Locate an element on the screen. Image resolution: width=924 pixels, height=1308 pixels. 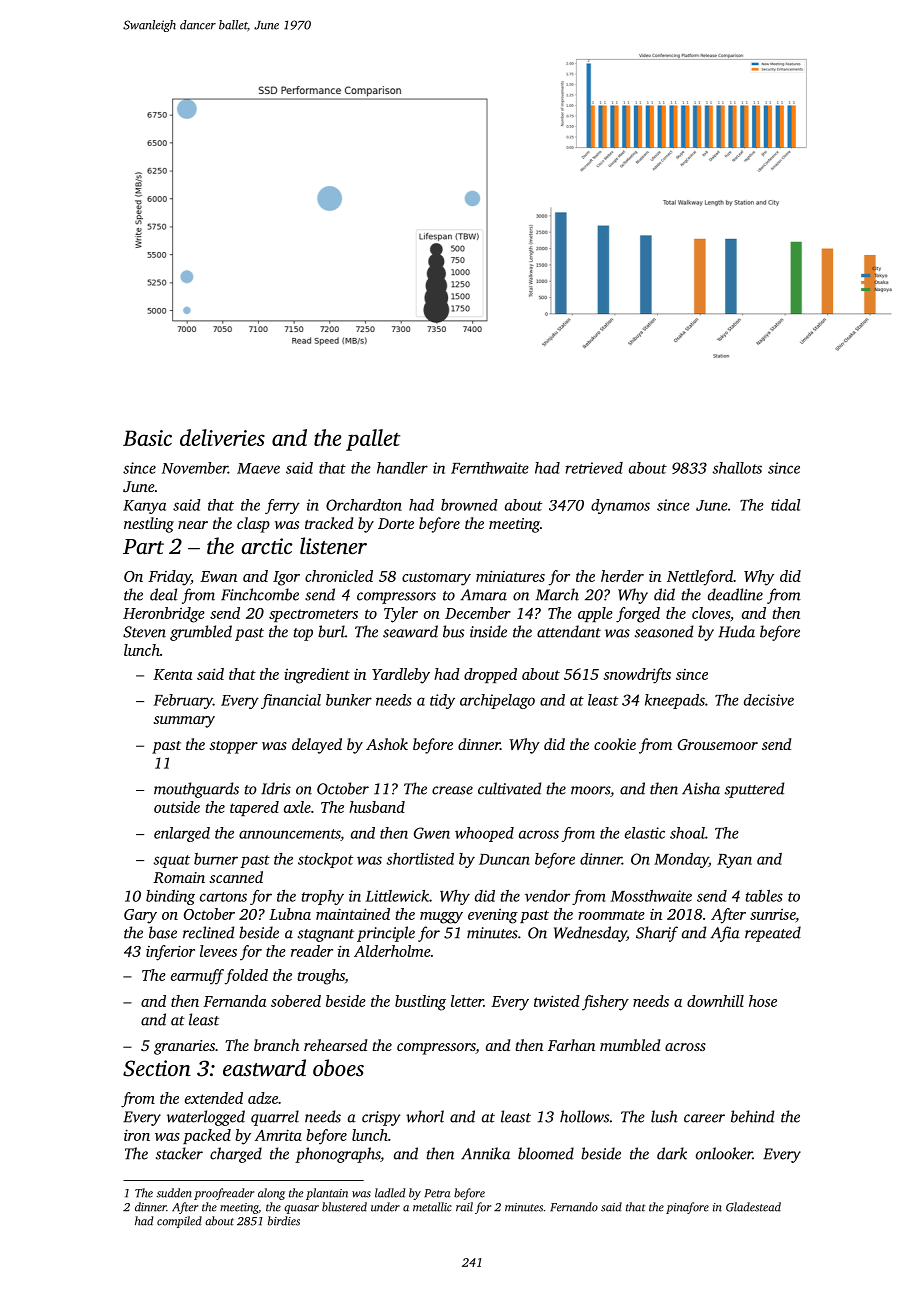
extended is located at coordinates (214, 1098).
